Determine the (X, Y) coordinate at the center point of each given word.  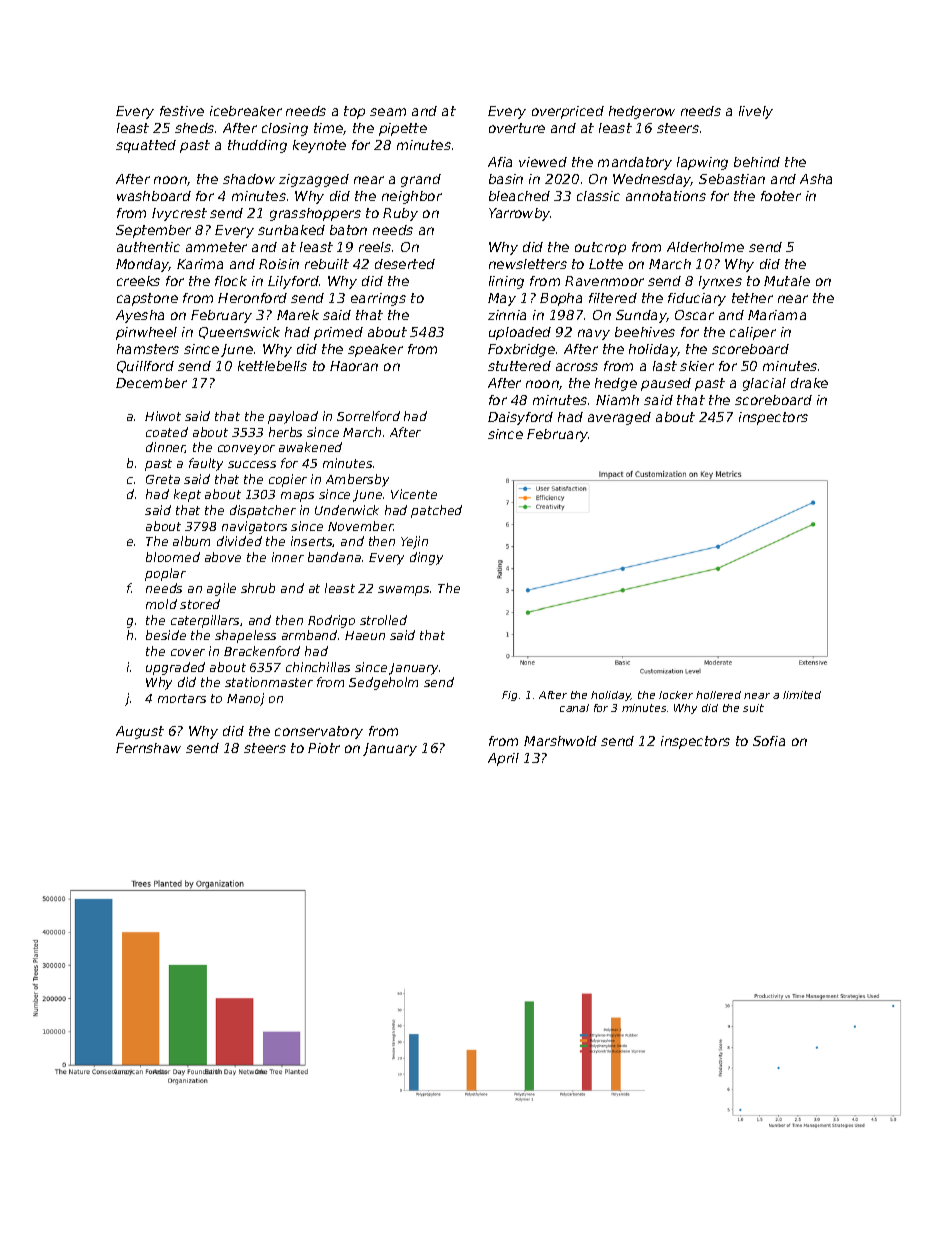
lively (756, 112)
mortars (182, 698)
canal (574, 708)
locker (676, 695)
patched (436, 511)
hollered (718, 695)
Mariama (777, 315)
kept (187, 495)
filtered (613, 298)
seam (388, 112)
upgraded (175, 668)
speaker (375, 350)
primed (338, 333)
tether (752, 298)
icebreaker (246, 111)
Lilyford (293, 282)
